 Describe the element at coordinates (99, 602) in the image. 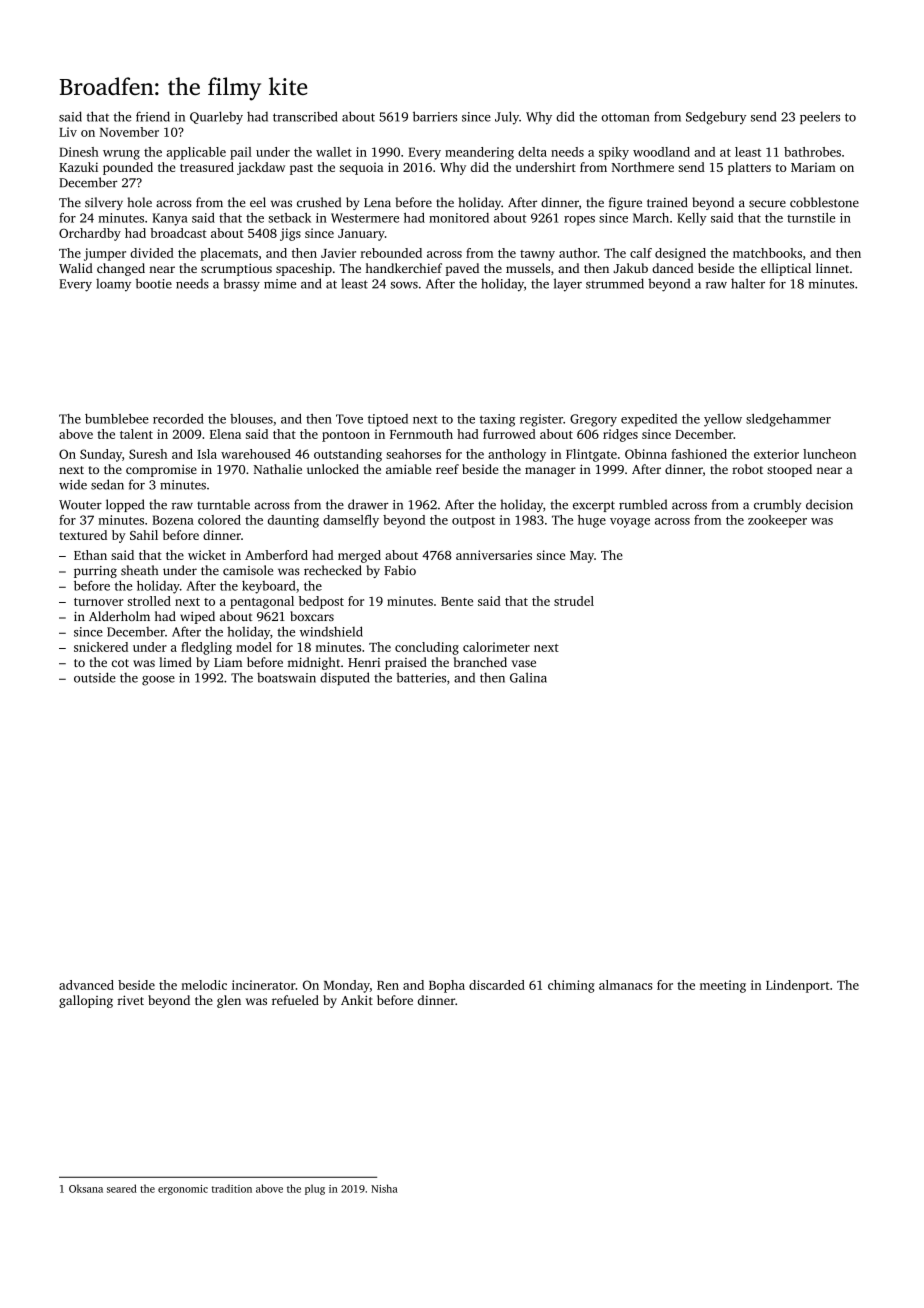

I see `turnover` at that location.
